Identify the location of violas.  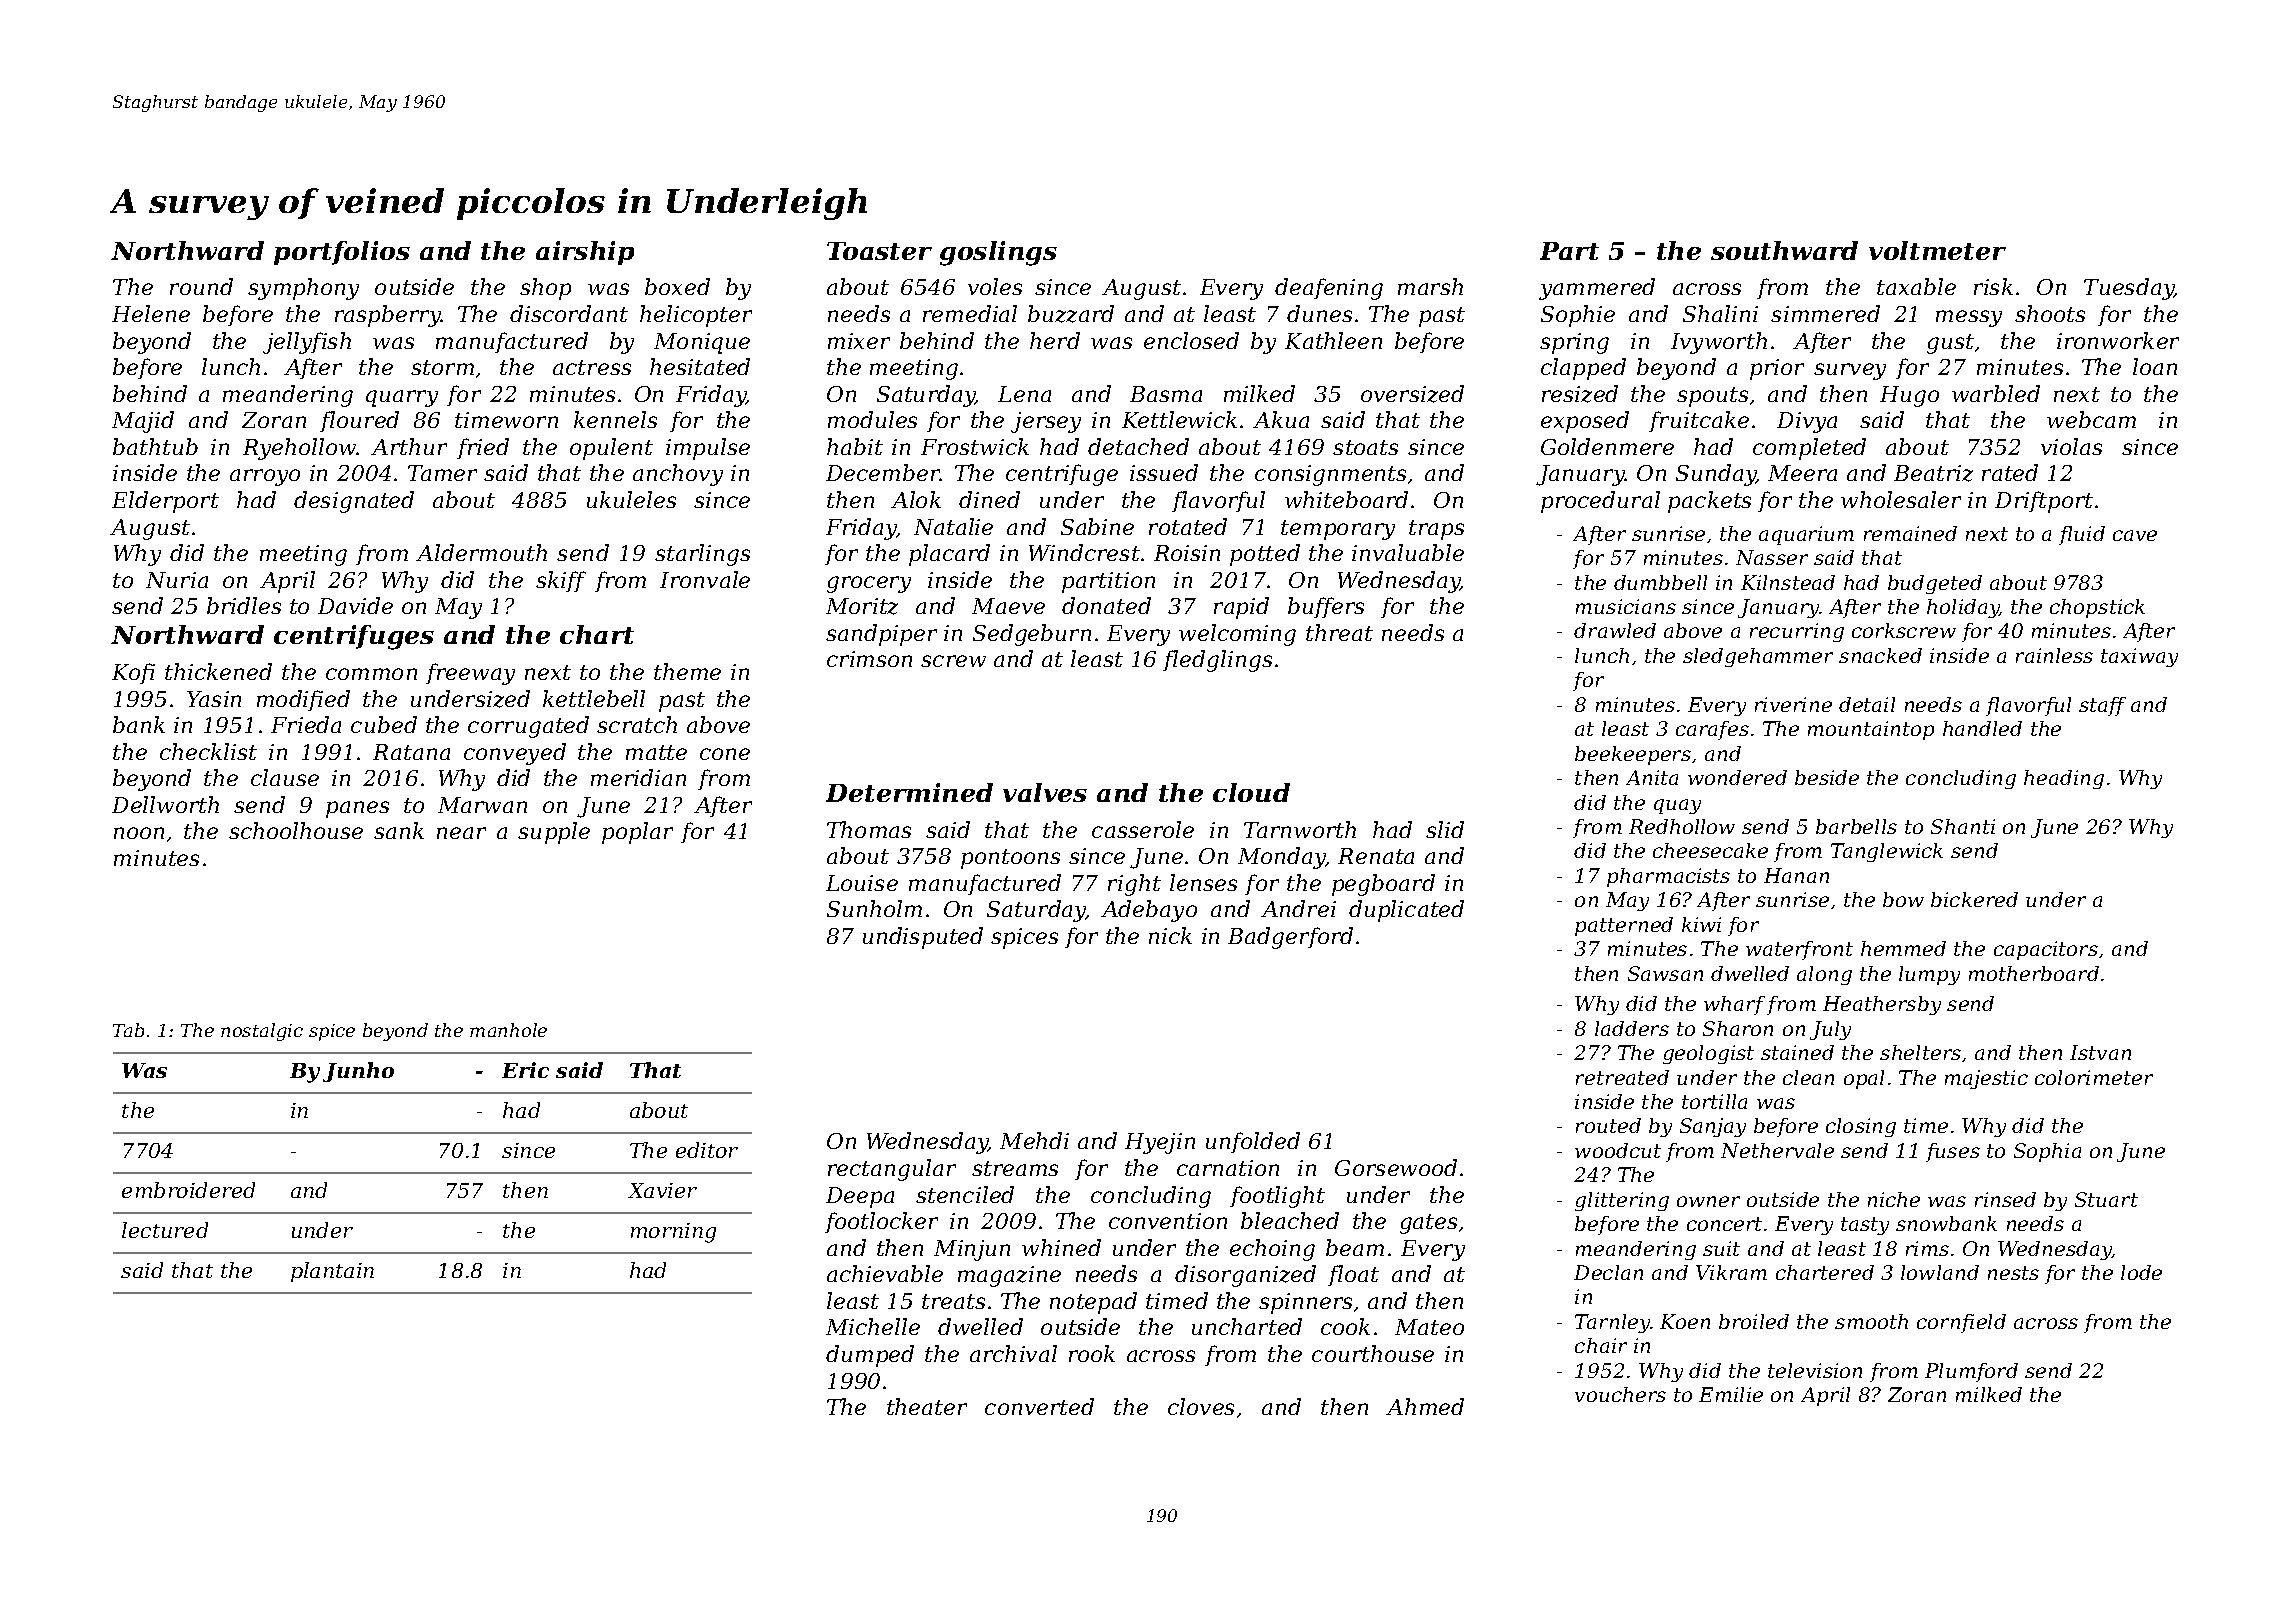
(2071, 446).
